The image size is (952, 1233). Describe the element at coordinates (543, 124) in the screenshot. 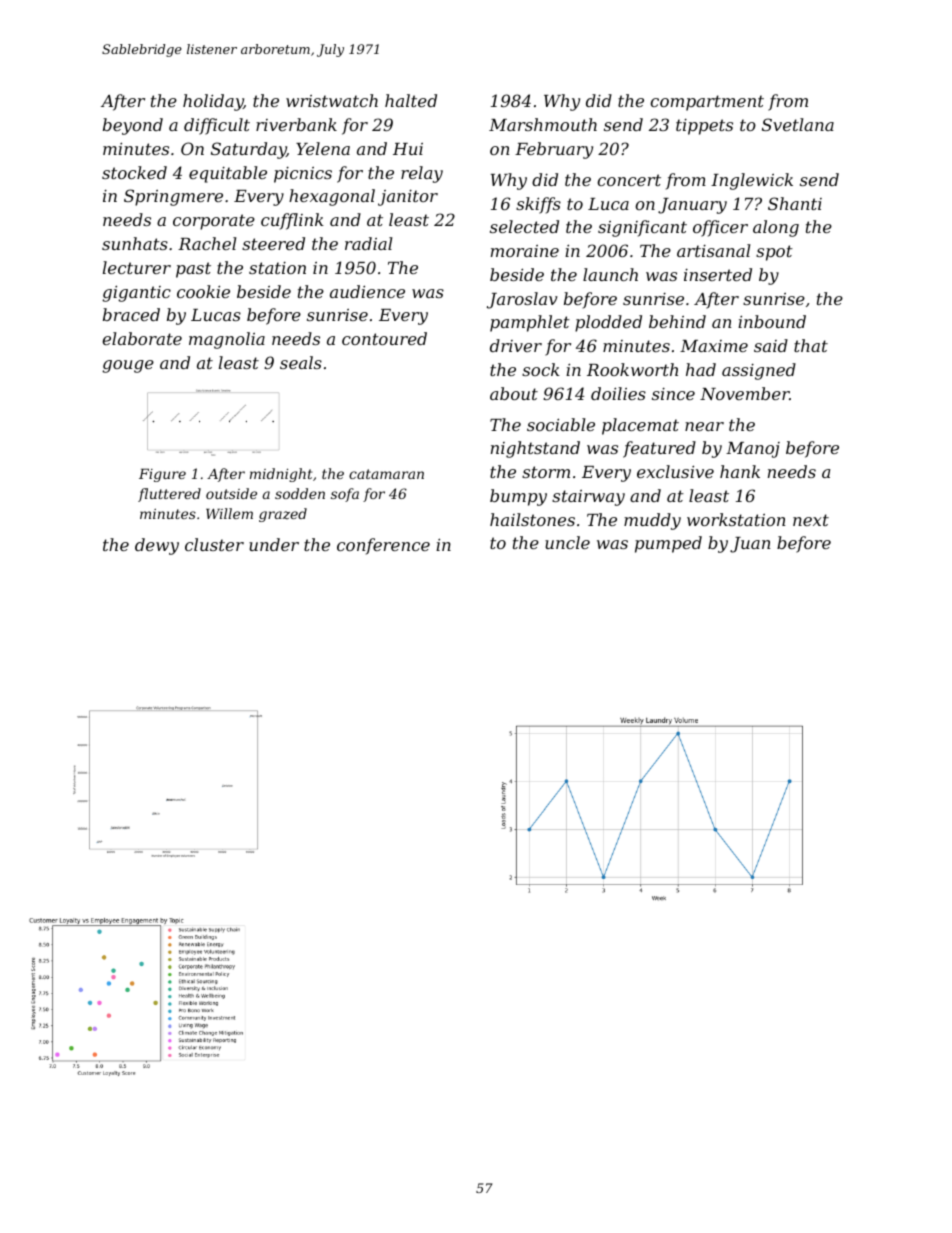

I see `Marshmouth` at that location.
